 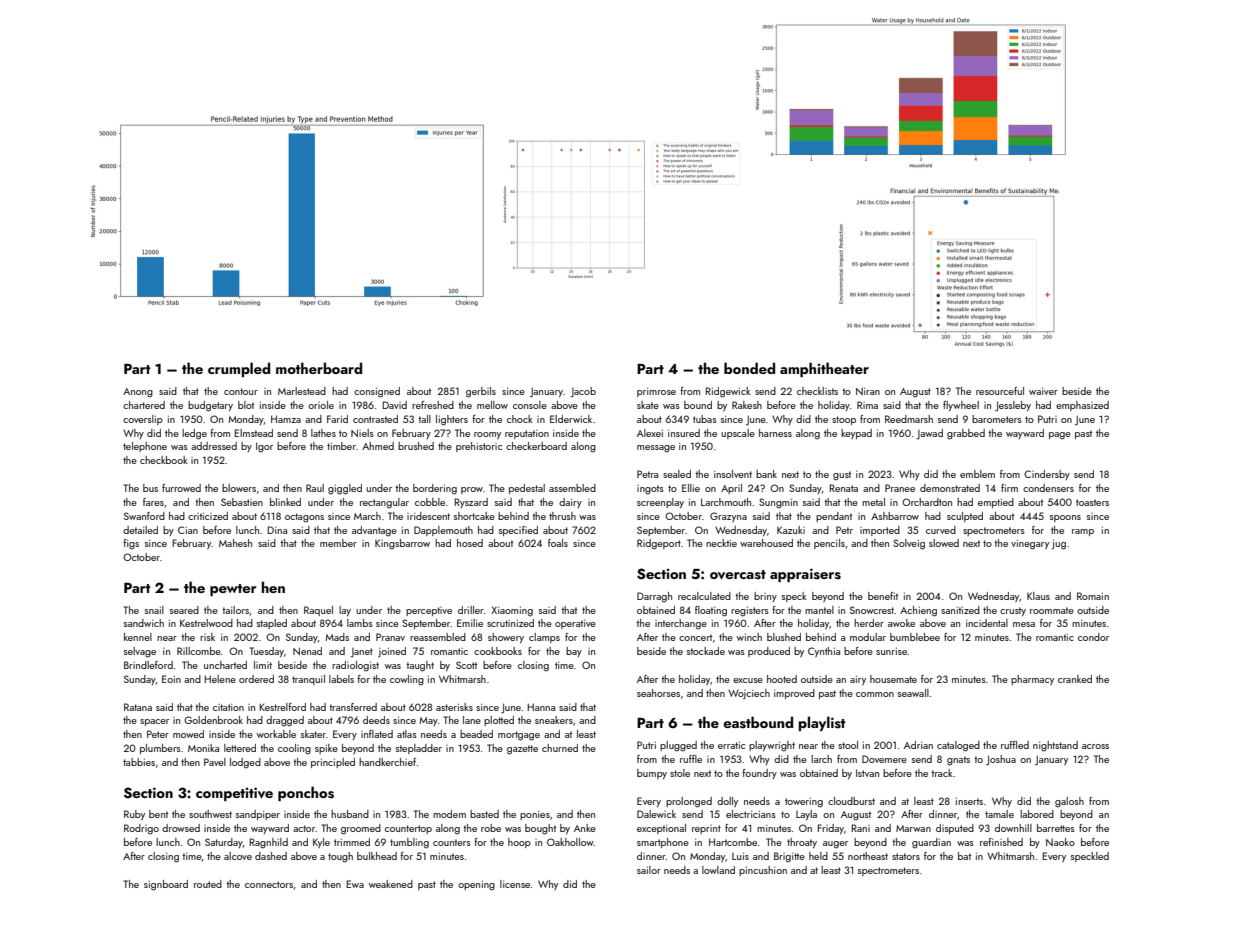 I want to click on erratic, so click(x=731, y=745).
